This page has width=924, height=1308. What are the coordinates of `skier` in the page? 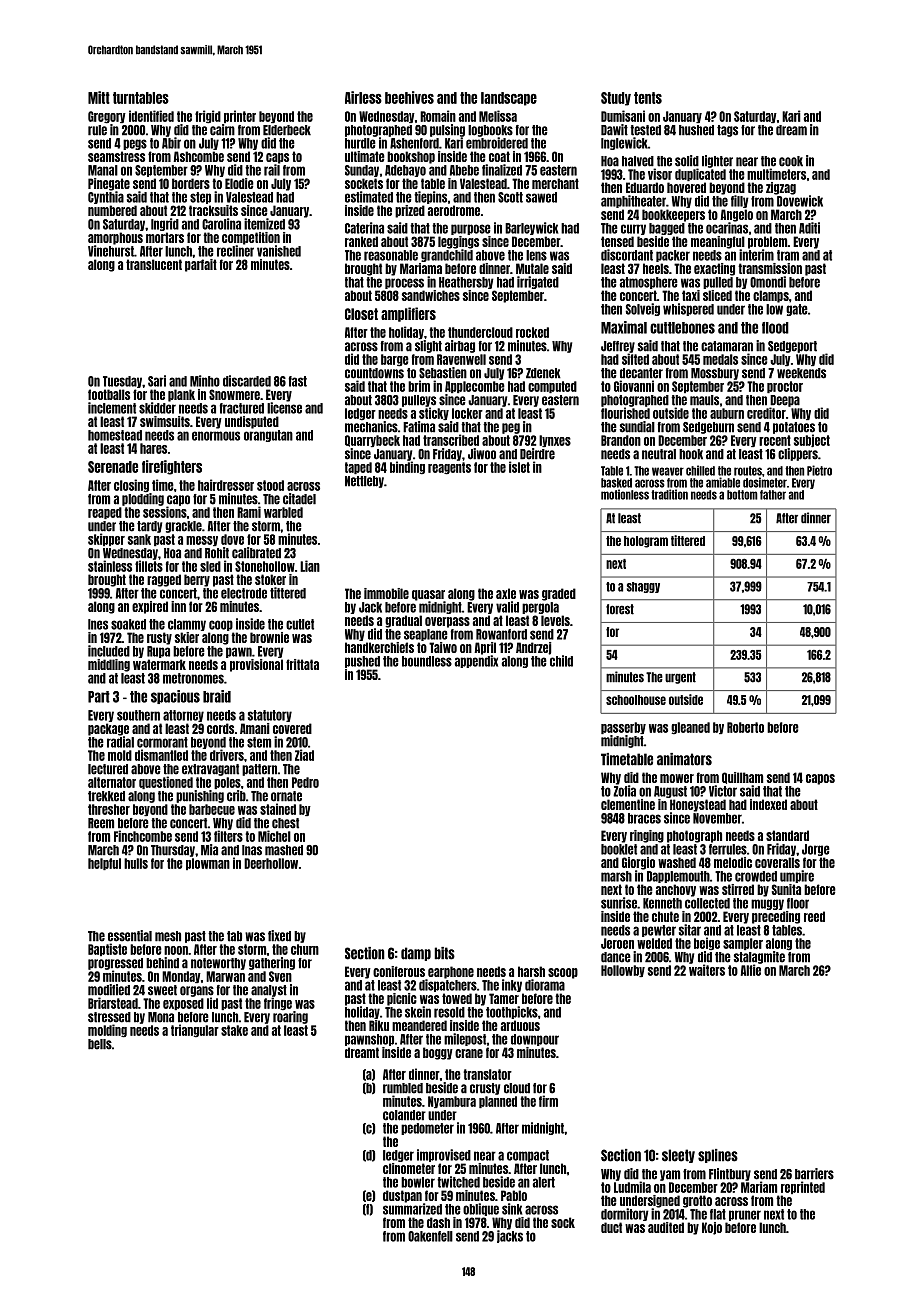 It's located at (187, 637).
